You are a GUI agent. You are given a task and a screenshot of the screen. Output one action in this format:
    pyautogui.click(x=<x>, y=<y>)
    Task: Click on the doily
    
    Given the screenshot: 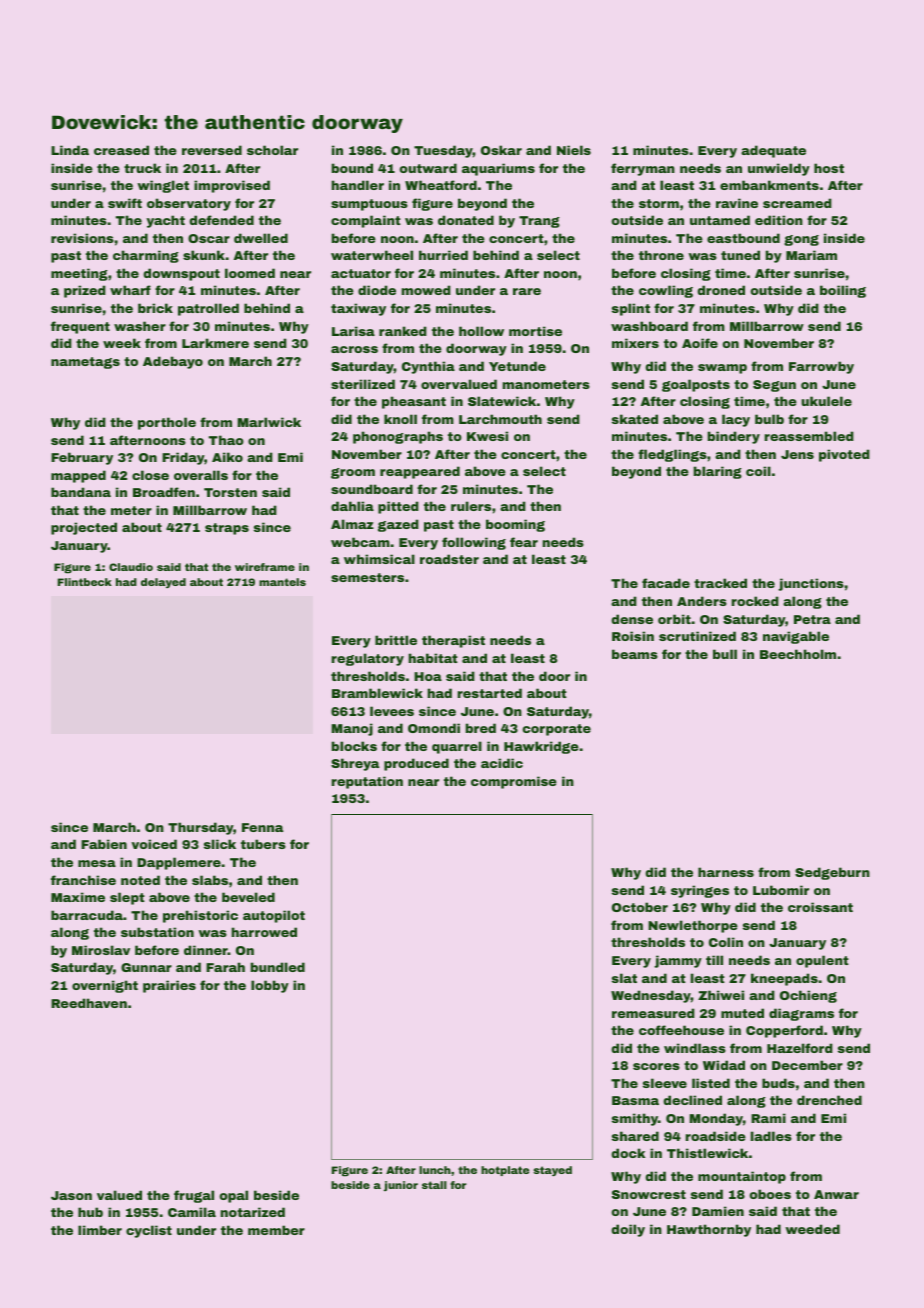 What is the action you would take?
    pyautogui.click(x=628, y=1230)
